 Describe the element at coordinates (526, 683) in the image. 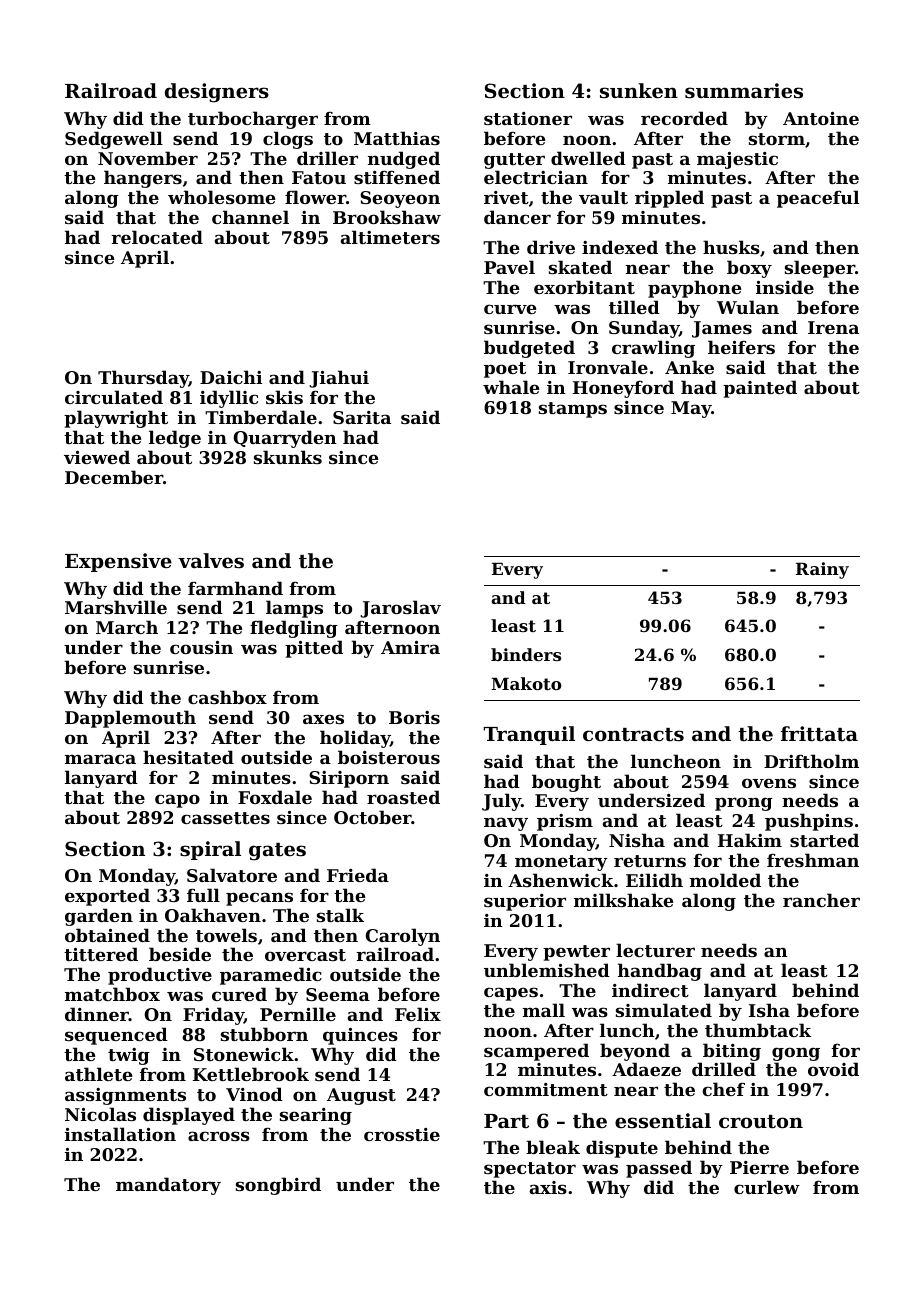

I see `Makoto` at that location.
